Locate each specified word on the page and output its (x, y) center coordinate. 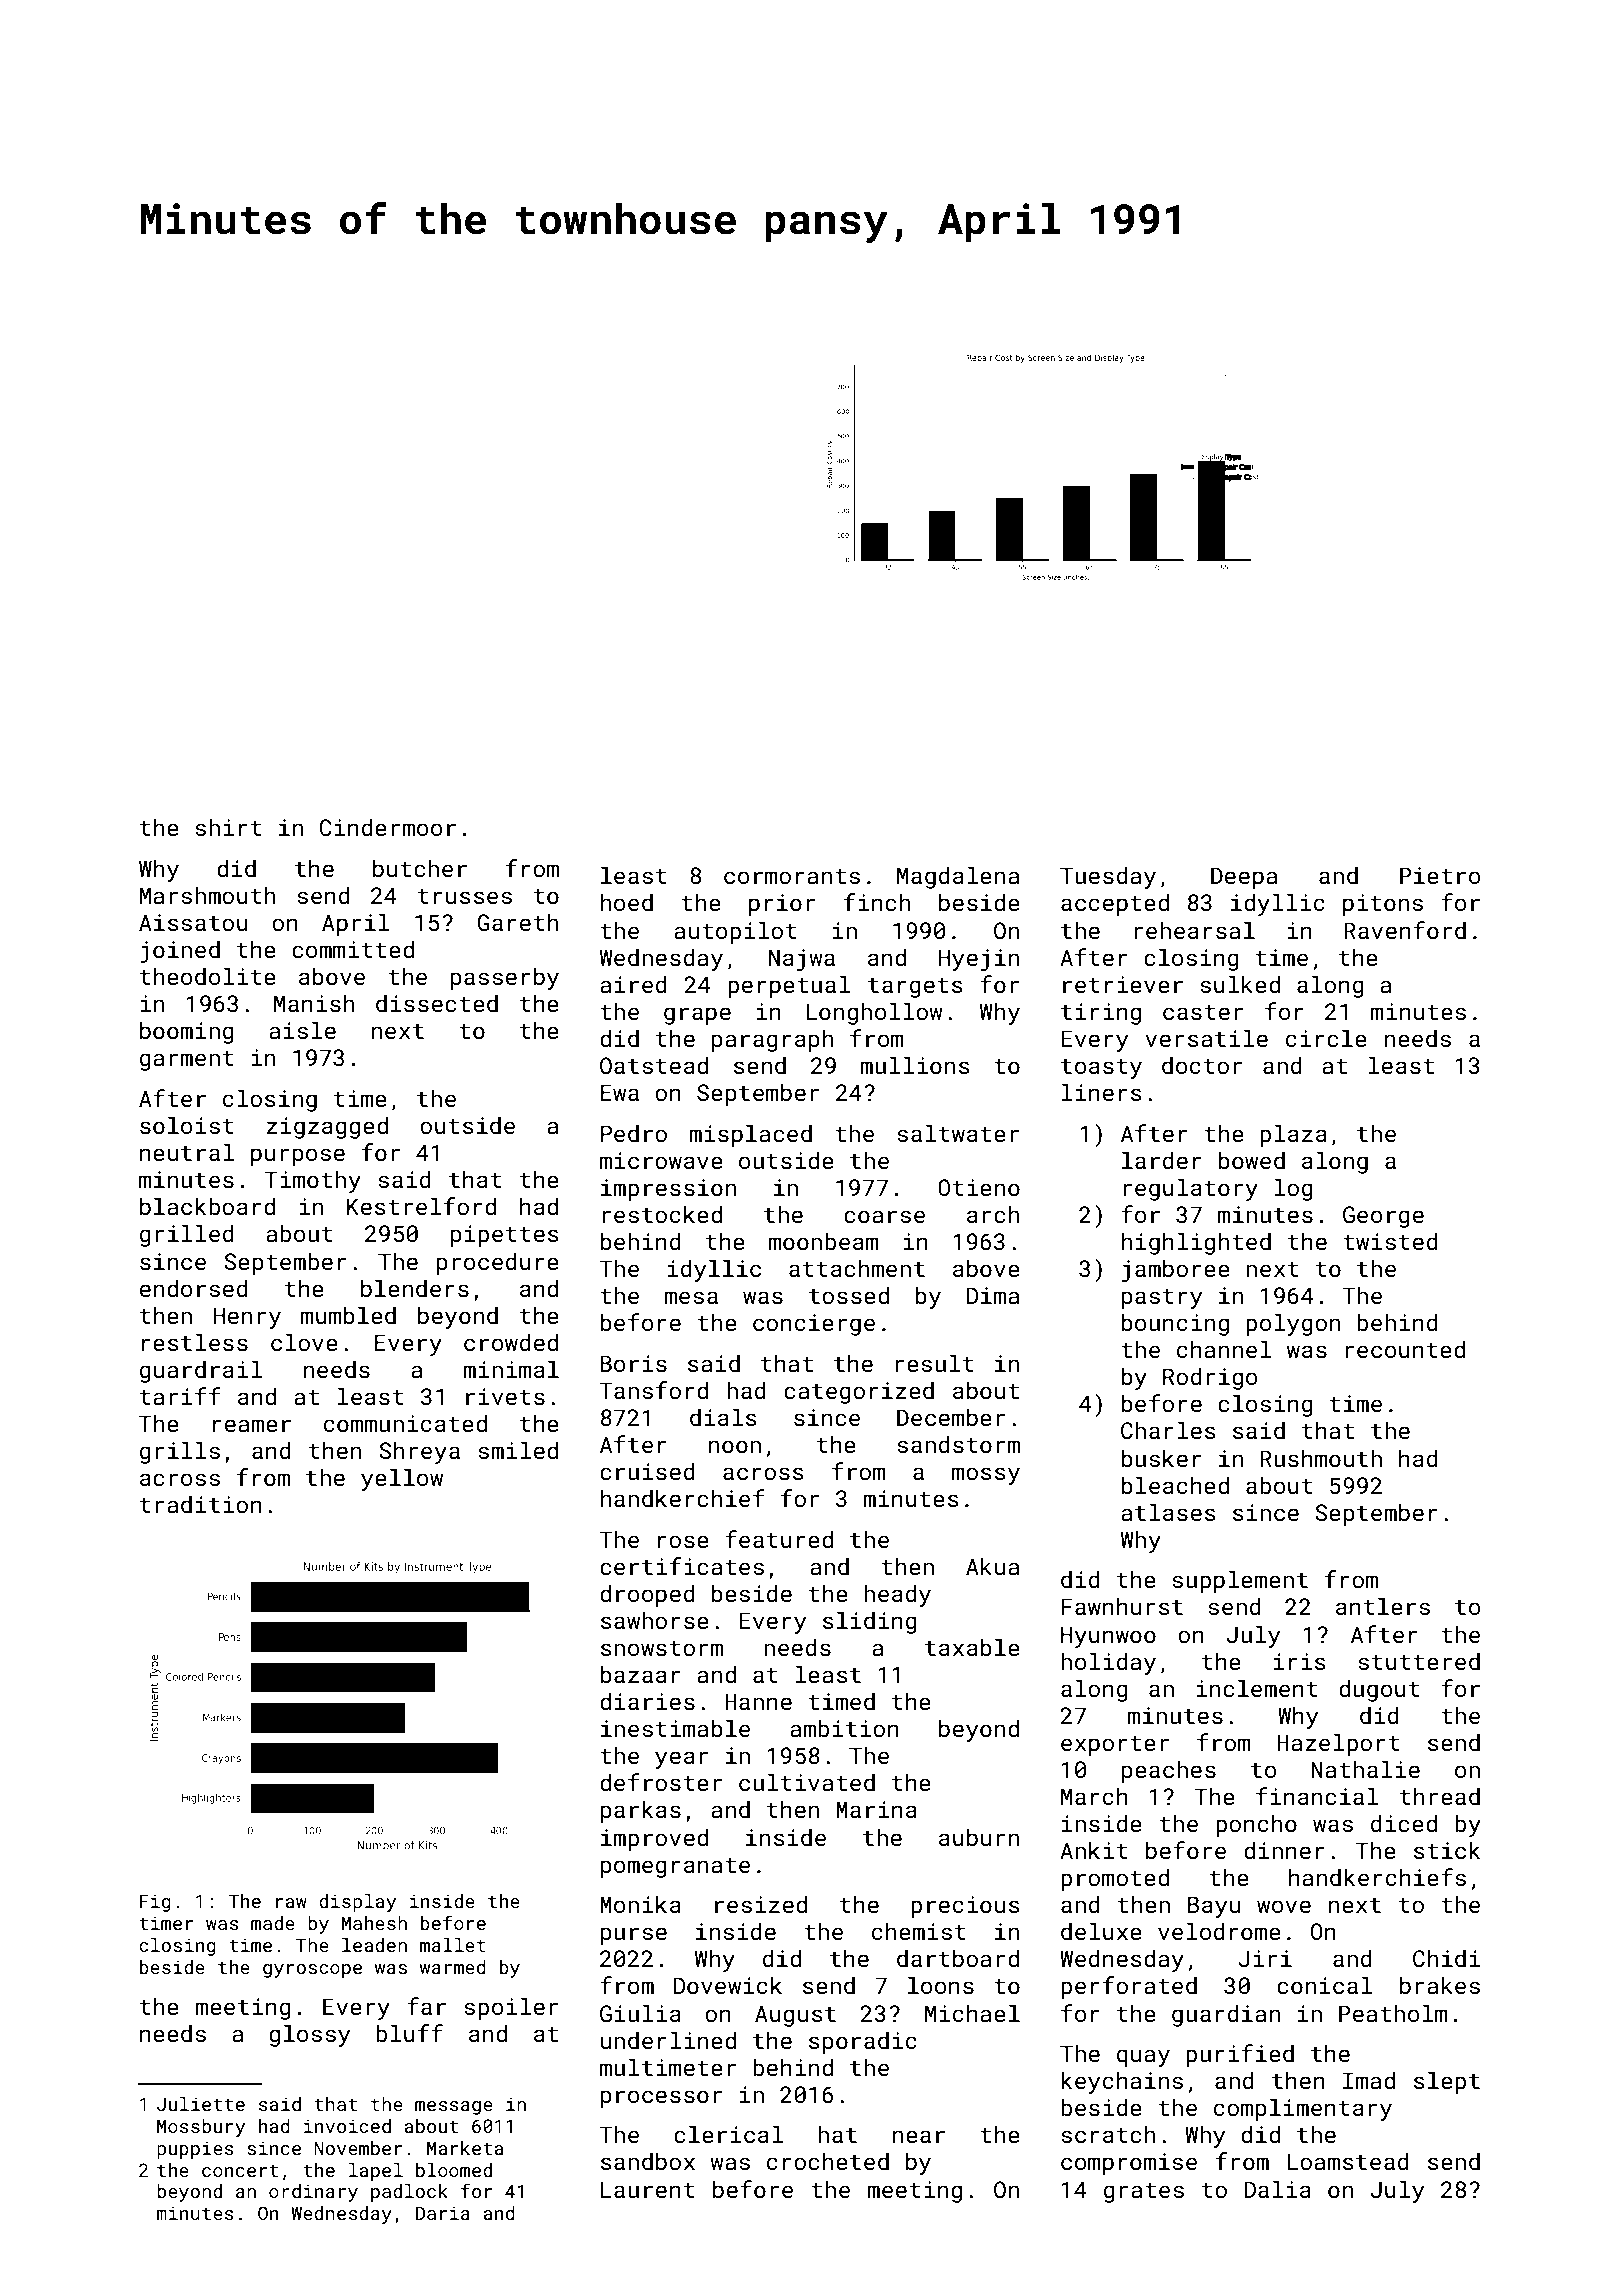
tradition (201, 1504)
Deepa (1244, 878)
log (1294, 1189)
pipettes (504, 1236)
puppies (195, 2150)
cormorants (792, 876)
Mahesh (374, 1923)
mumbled (348, 1315)
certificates (682, 1566)
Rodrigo (1210, 1378)
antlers (1383, 1606)
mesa (691, 1297)
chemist (919, 1931)
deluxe (1101, 1931)
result (934, 1363)
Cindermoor (388, 827)
